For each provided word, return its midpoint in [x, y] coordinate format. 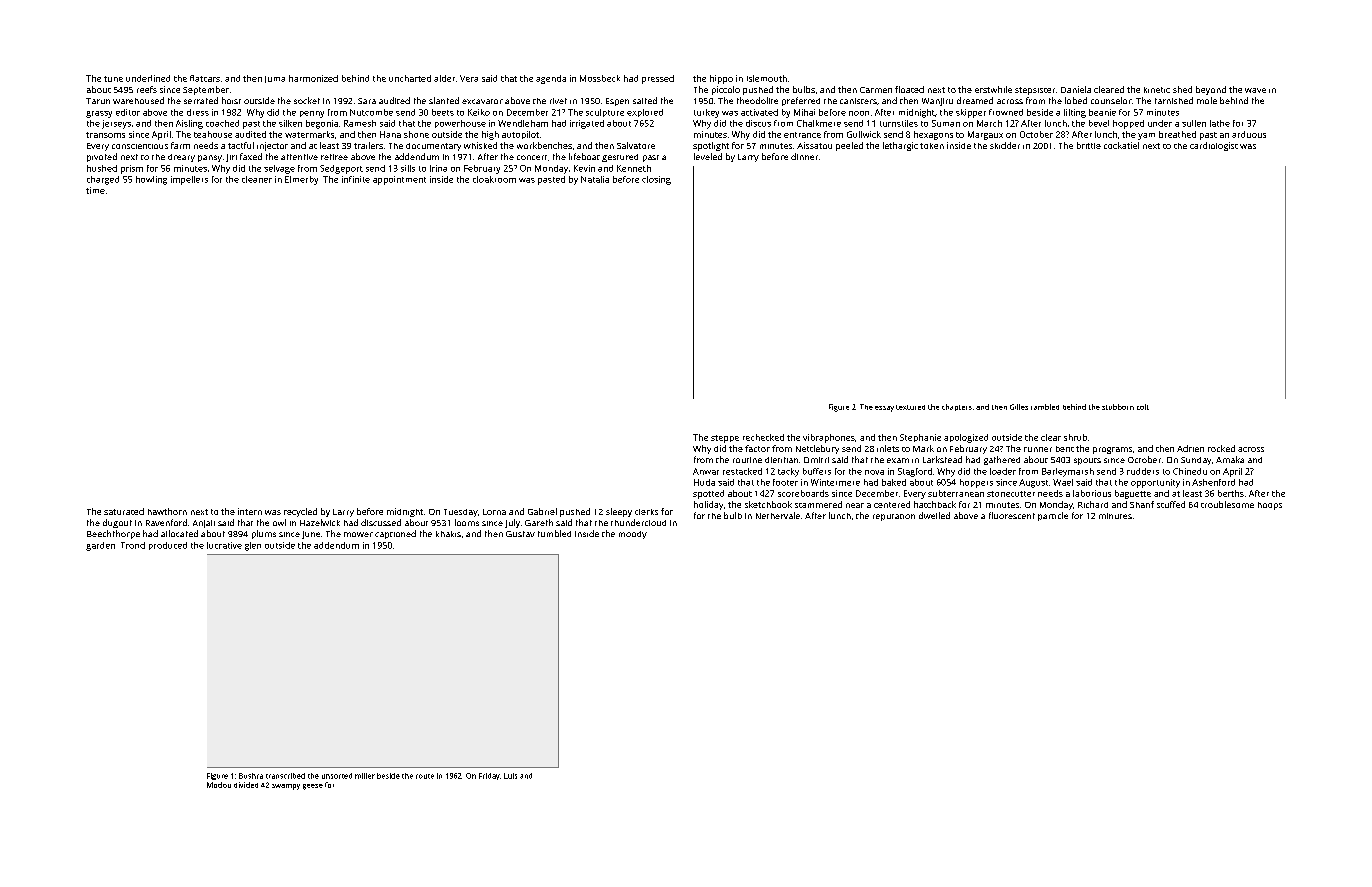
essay [884, 409]
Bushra [251, 776]
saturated [124, 511]
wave [1255, 90]
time [95, 190]
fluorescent [1012, 515]
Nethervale [778, 515]
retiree [334, 157]
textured [910, 407]
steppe [725, 439]
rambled [1045, 407]
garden [100, 546]
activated [759, 112]
